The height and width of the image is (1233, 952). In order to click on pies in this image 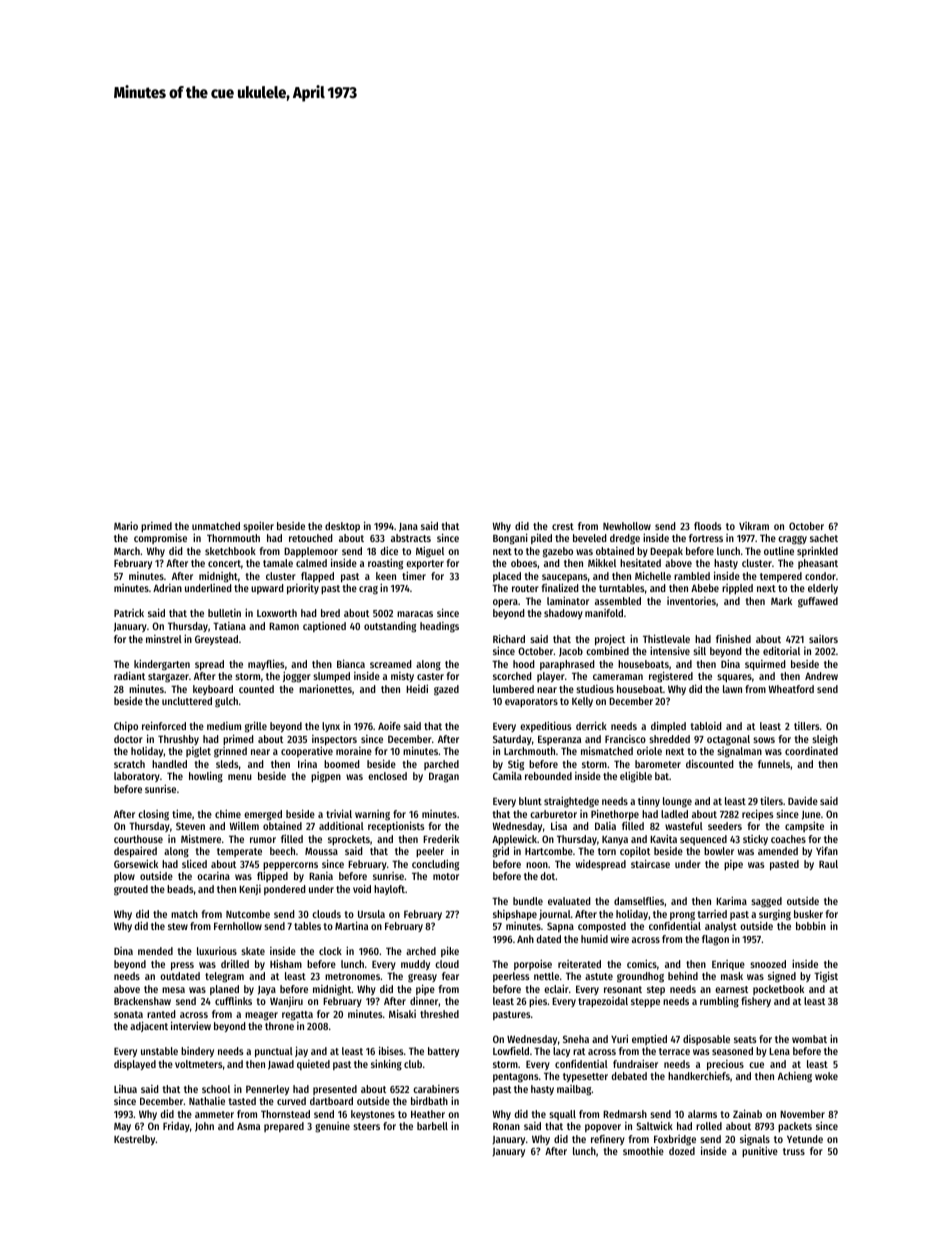, I will do `click(538, 1002)`.
